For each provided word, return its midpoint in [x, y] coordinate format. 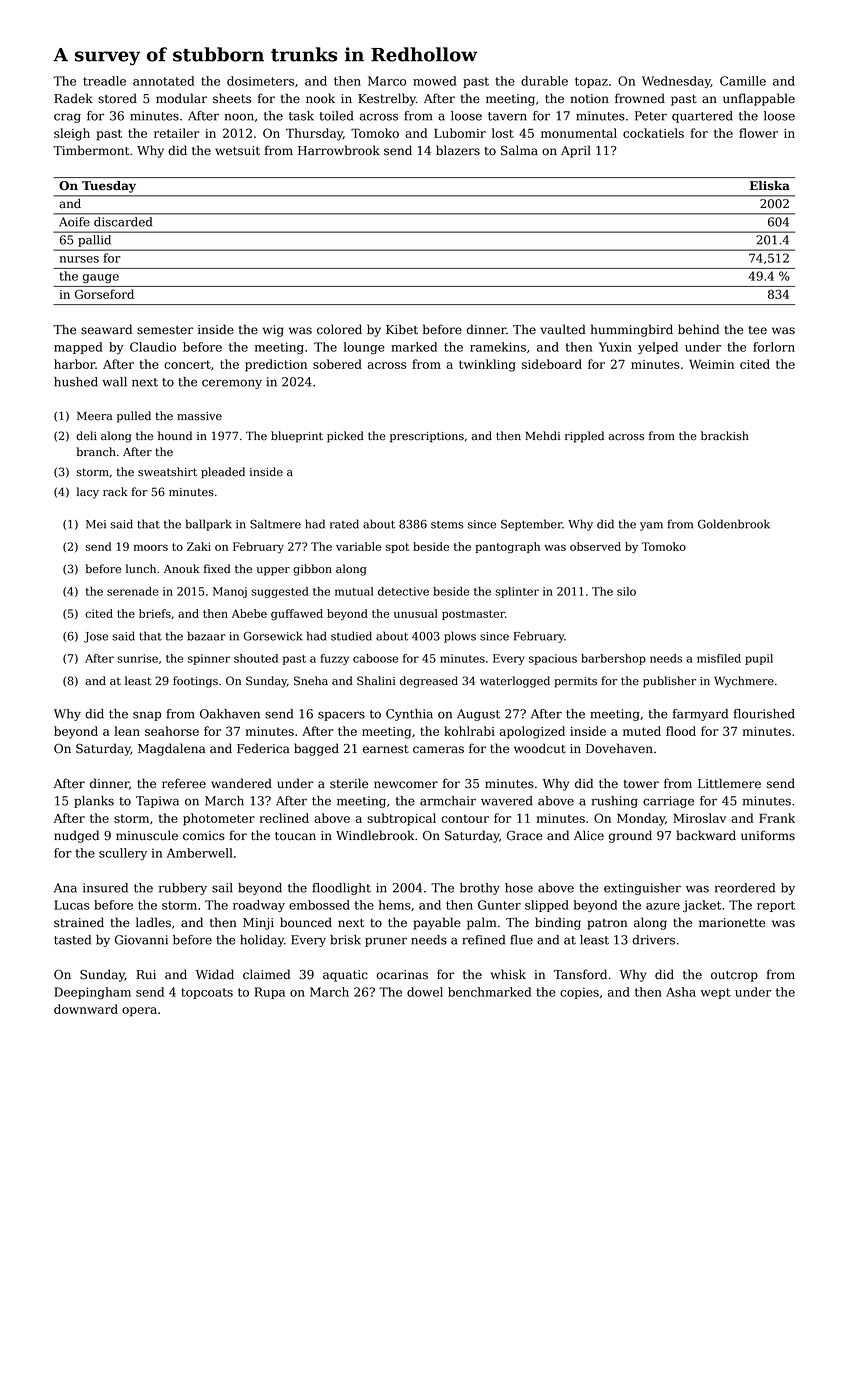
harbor [74, 364]
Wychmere [744, 682]
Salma [519, 150]
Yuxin [615, 347]
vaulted [563, 329]
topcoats [207, 993]
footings [195, 682]
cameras [438, 750]
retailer [176, 133]
